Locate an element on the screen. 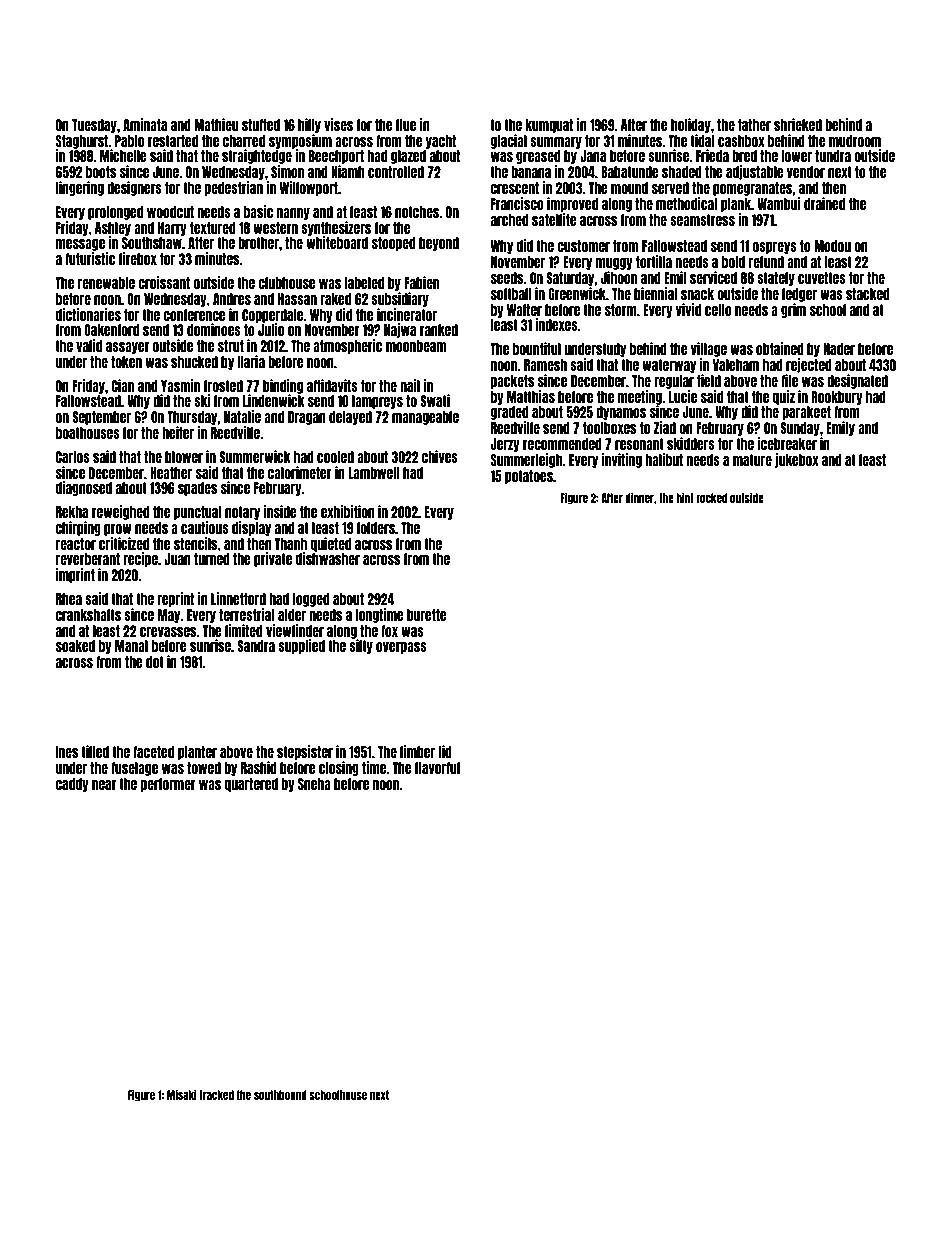  kumquat is located at coordinates (549, 126).
